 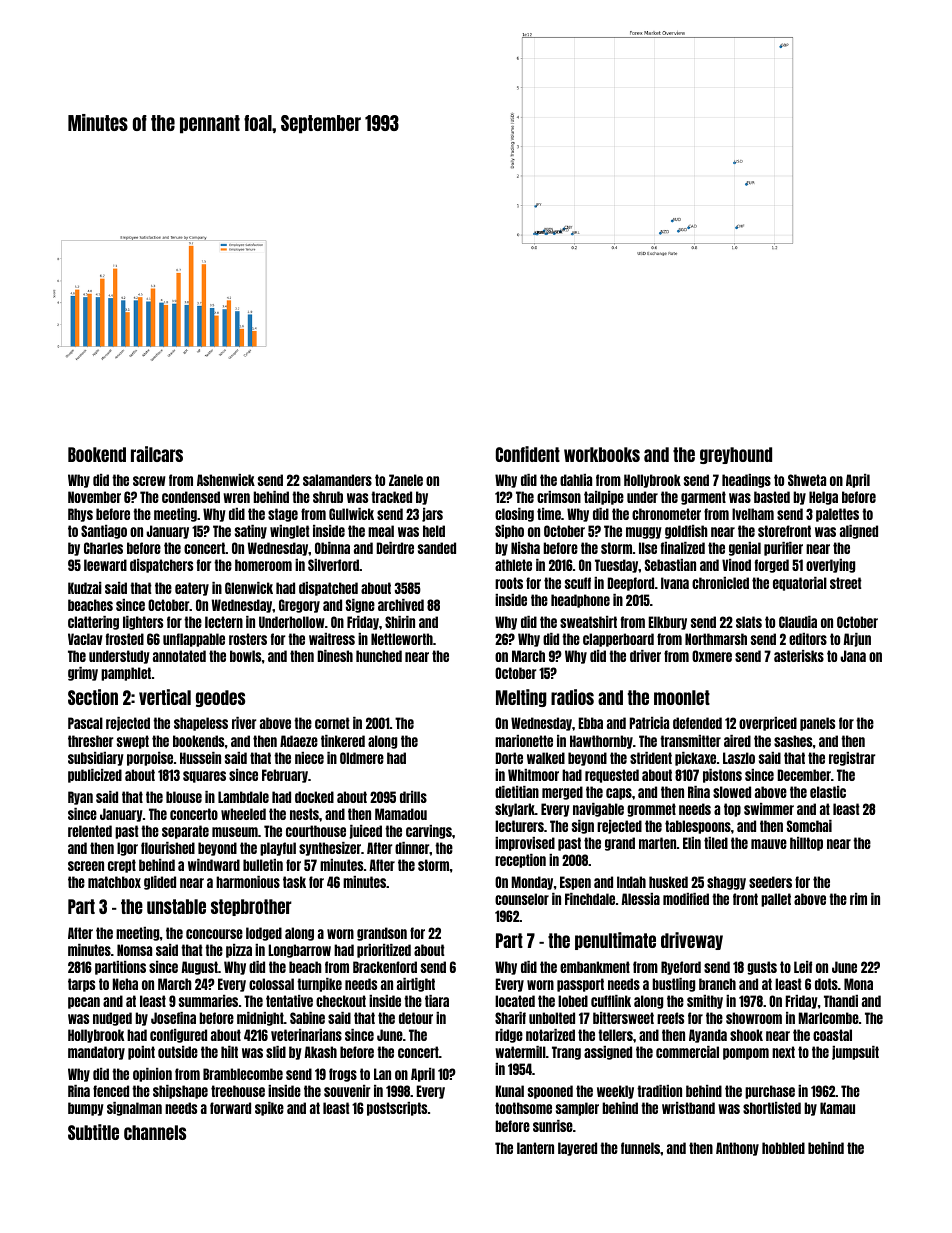 What do you see at coordinates (837, 1108) in the screenshot?
I see `Kamau` at bounding box center [837, 1108].
